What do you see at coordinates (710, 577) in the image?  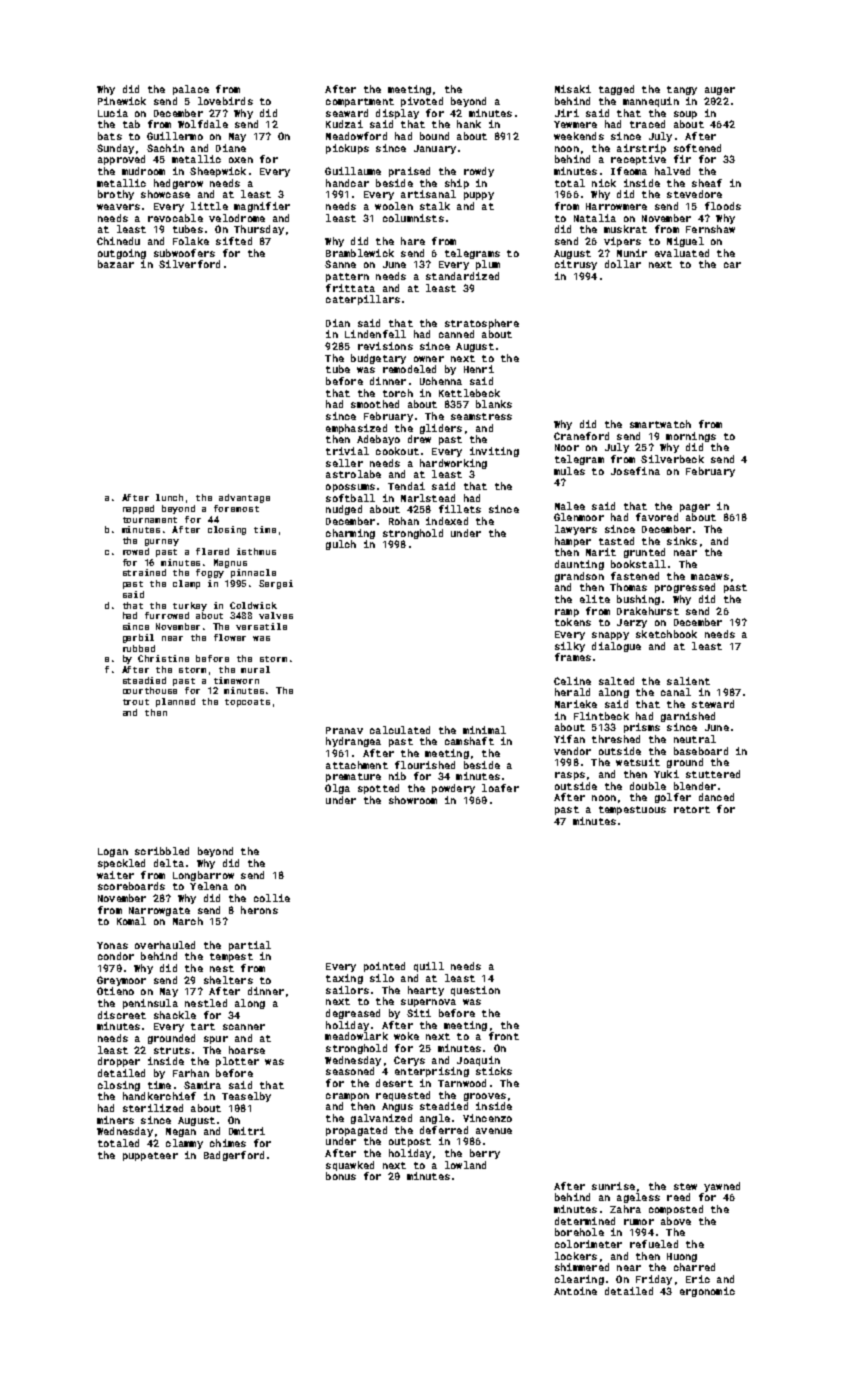 I see `macaws` at bounding box center [710, 577].
